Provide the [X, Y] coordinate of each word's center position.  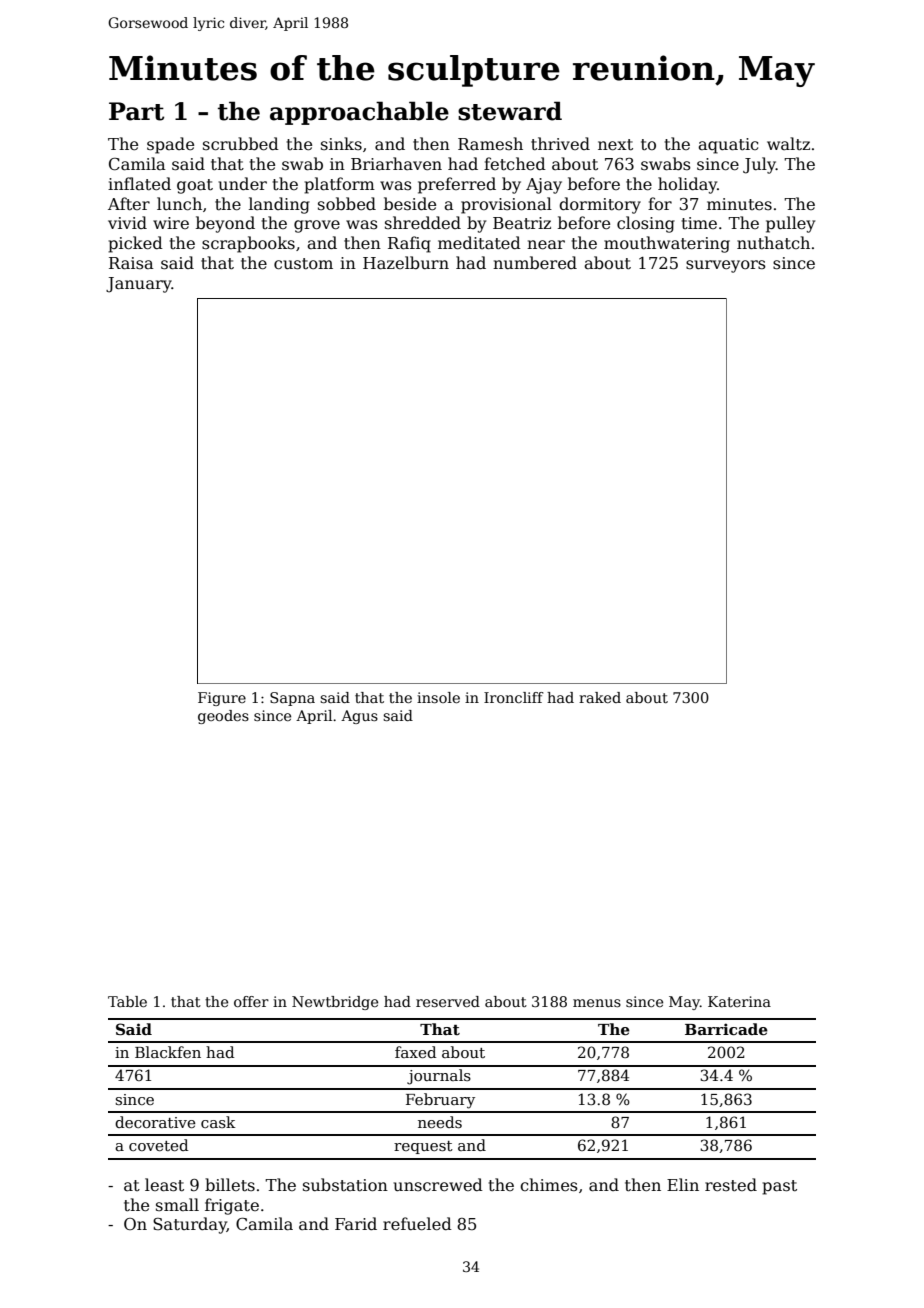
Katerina [739, 1001]
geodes [223, 717]
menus [597, 1003]
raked [600, 697]
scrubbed [241, 144]
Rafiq [409, 244]
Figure [222, 699]
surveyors [726, 266]
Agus [359, 717]
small [177, 1204]
